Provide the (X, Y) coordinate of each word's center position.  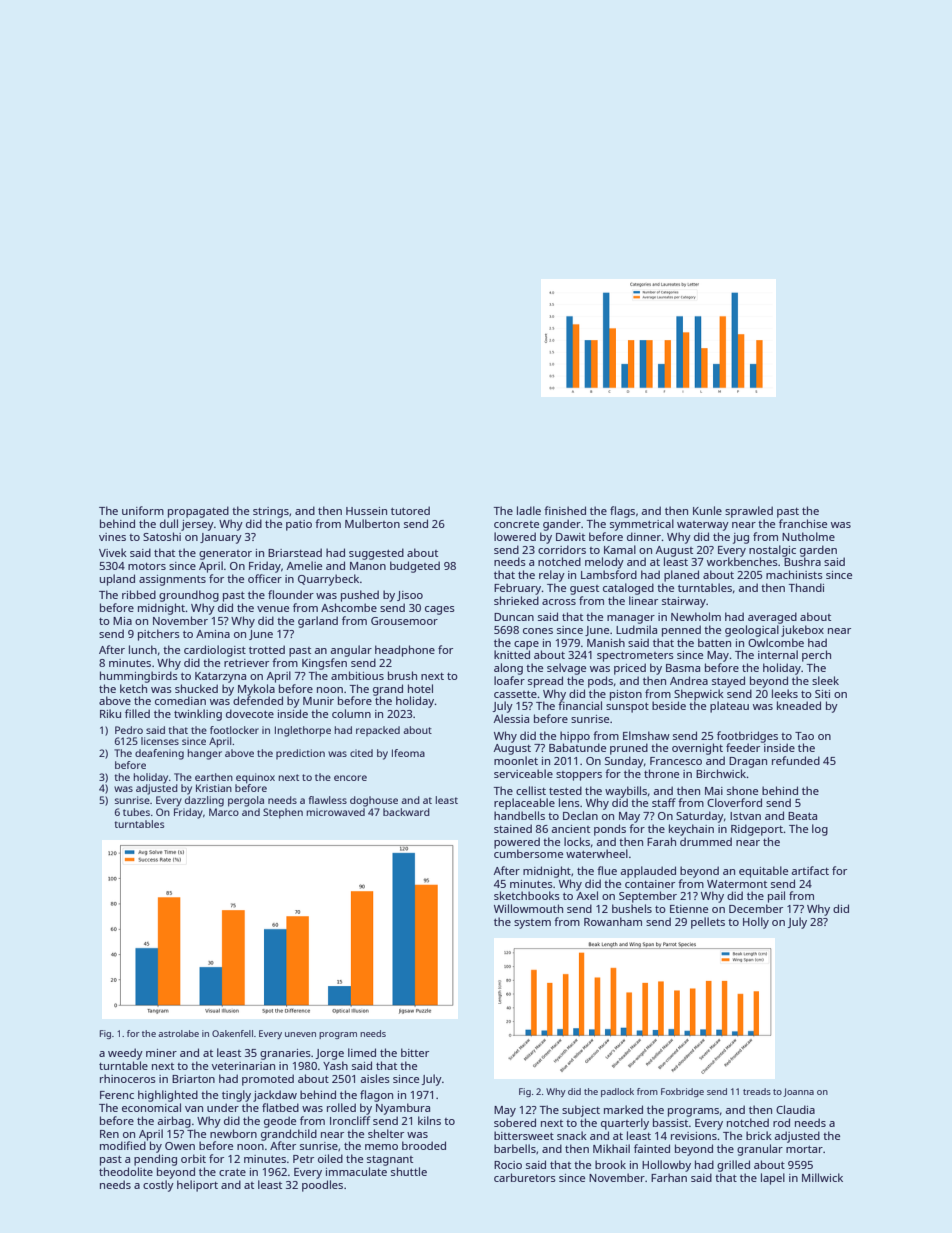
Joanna (798, 1092)
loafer (509, 680)
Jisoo (410, 596)
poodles (322, 1186)
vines (112, 537)
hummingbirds (139, 677)
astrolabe (178, 1033)
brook (610, 1164)
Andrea (689, 680)
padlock (617, 1092)
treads (757, 1091)
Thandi (806, 587)
